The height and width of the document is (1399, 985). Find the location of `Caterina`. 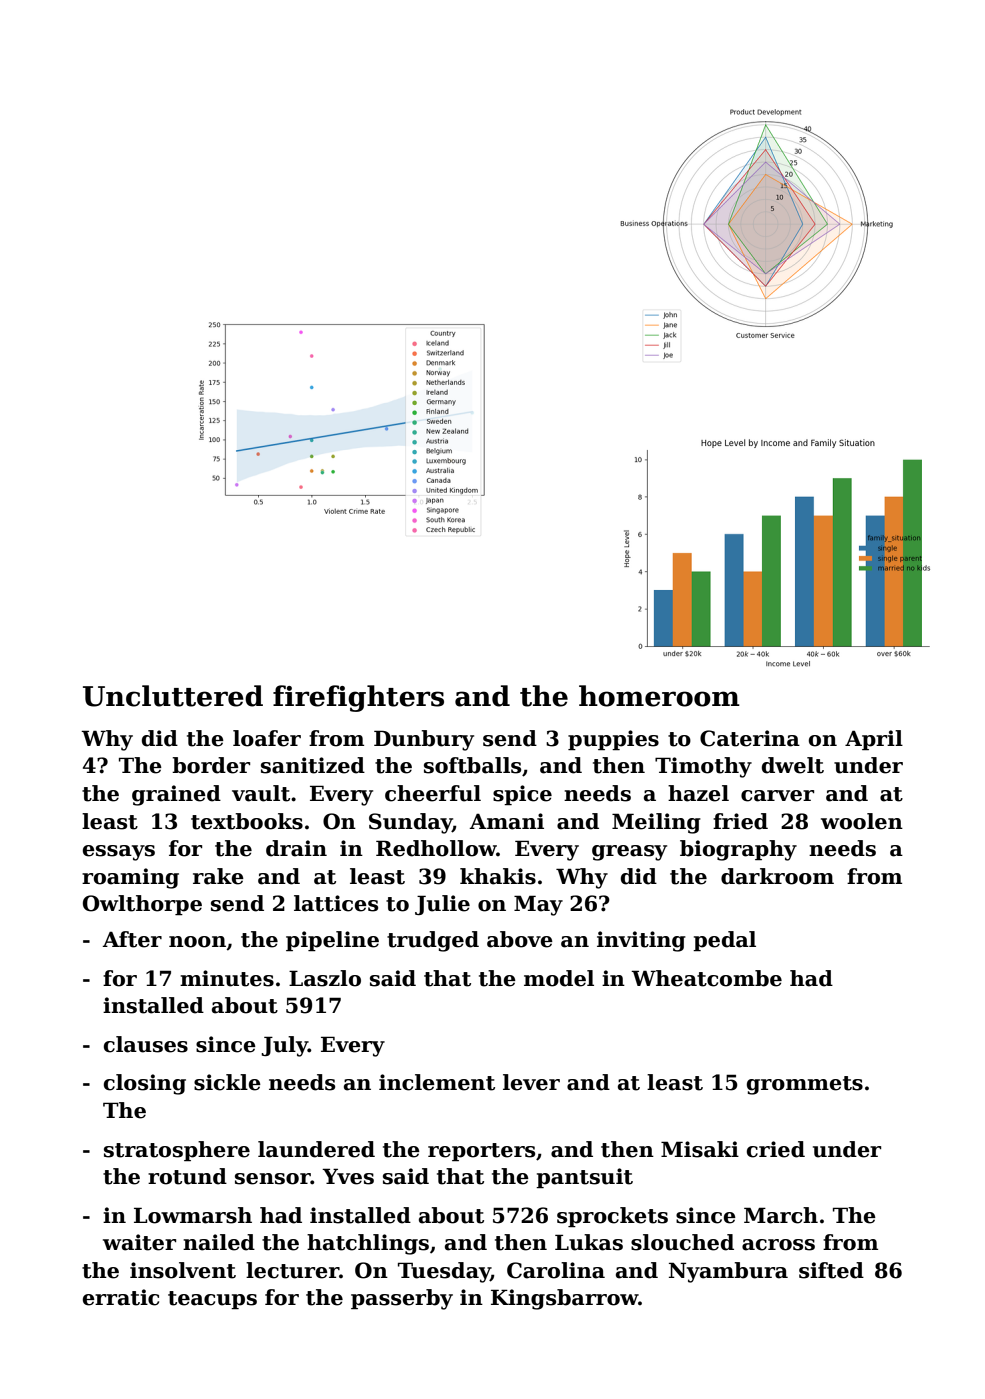

Caterina is located at coordinates (750, 738).
